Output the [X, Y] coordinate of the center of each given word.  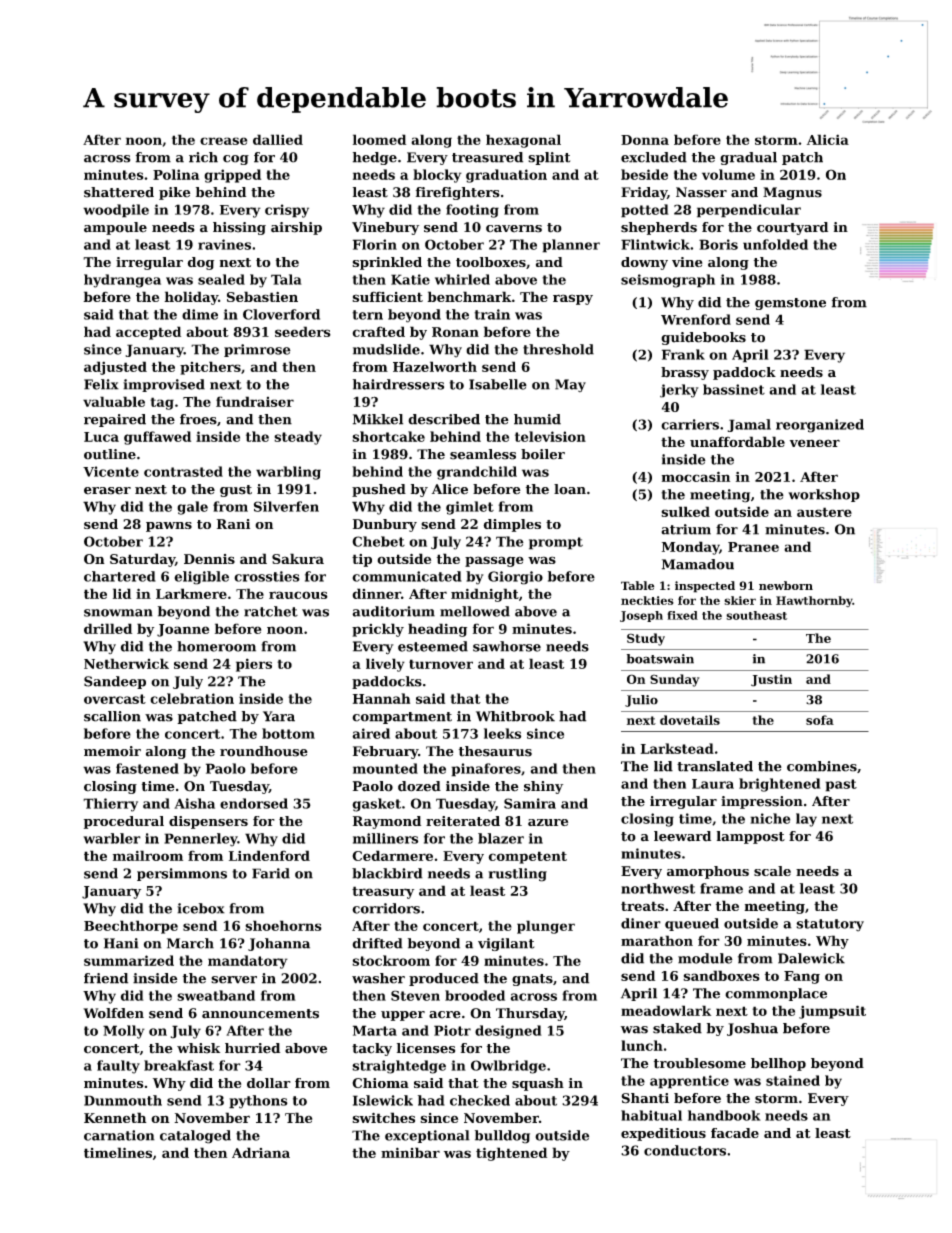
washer [378, 978]
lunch [642, 1045]
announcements [260, 1014]
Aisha [194, 803]
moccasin [696, 476]
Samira [530, 803]
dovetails [690, 720]
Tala [286, 279]
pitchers [210, 368]
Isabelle [498, 384]
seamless [483, 454]
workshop [824, 495]
